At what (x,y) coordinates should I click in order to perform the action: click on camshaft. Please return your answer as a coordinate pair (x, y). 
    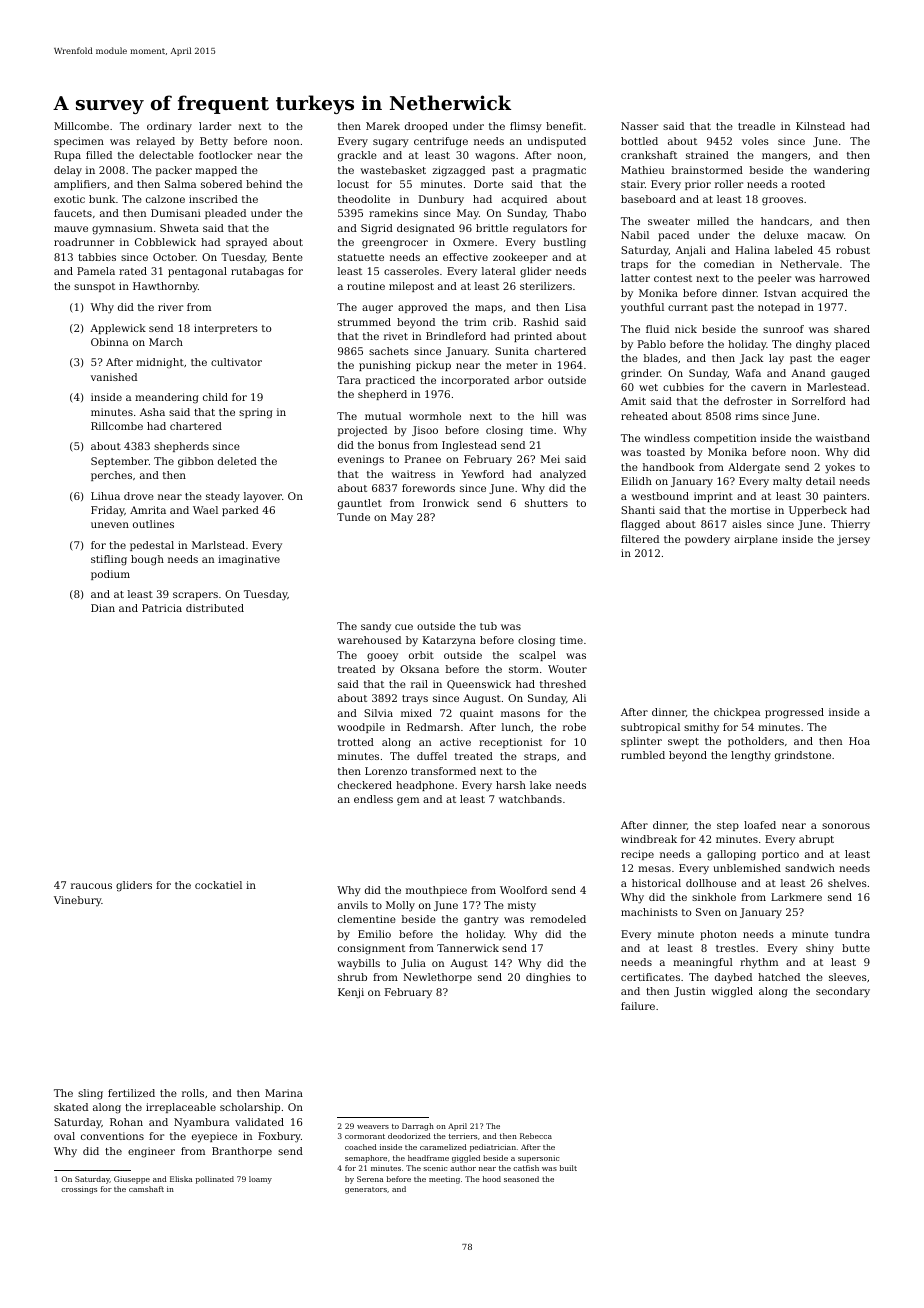
    Looking at the image, I should click on (146, 1189).
